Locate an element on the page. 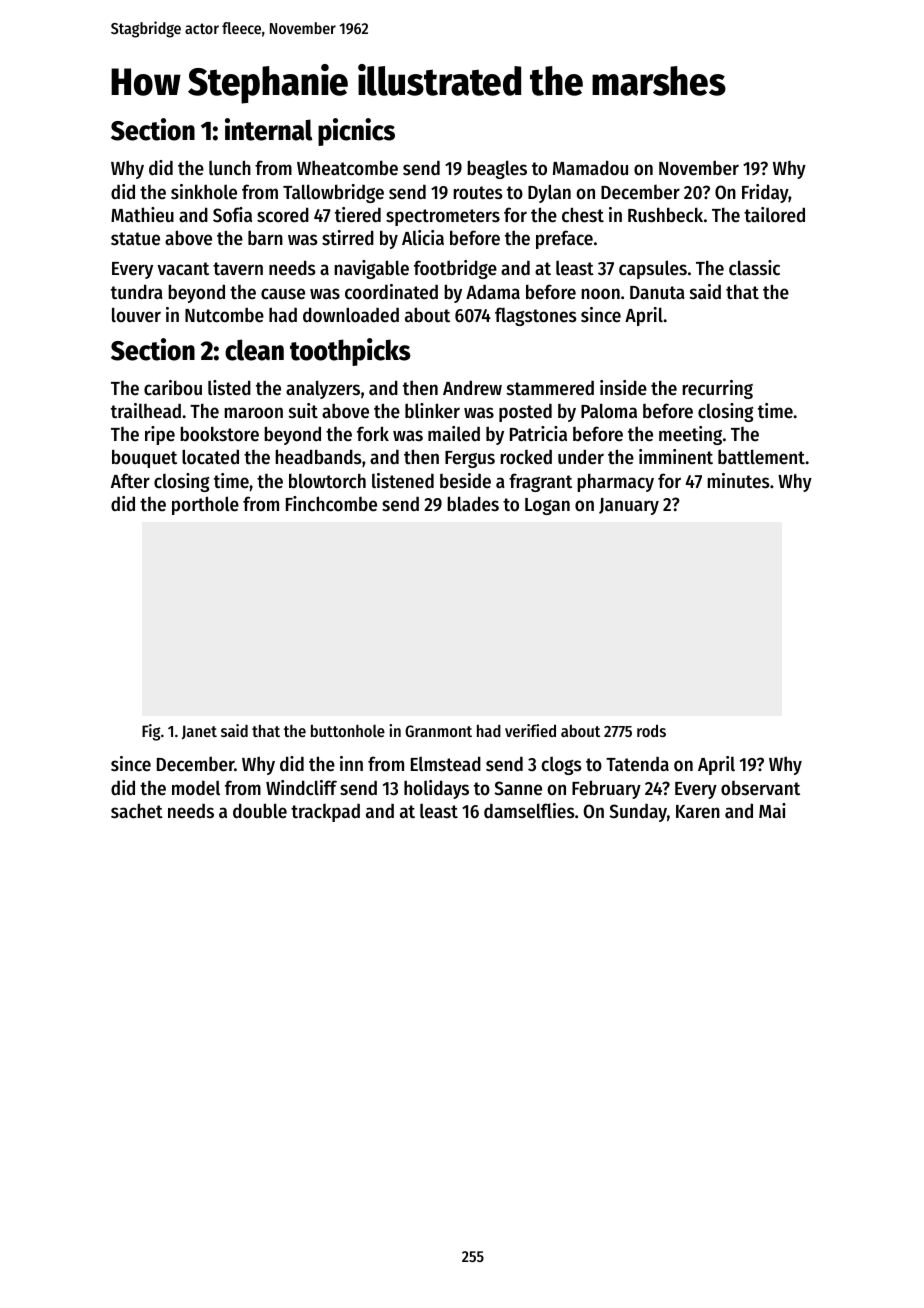 This image has width=924, height=1308. tailored is located at coordinates (774, 215).
